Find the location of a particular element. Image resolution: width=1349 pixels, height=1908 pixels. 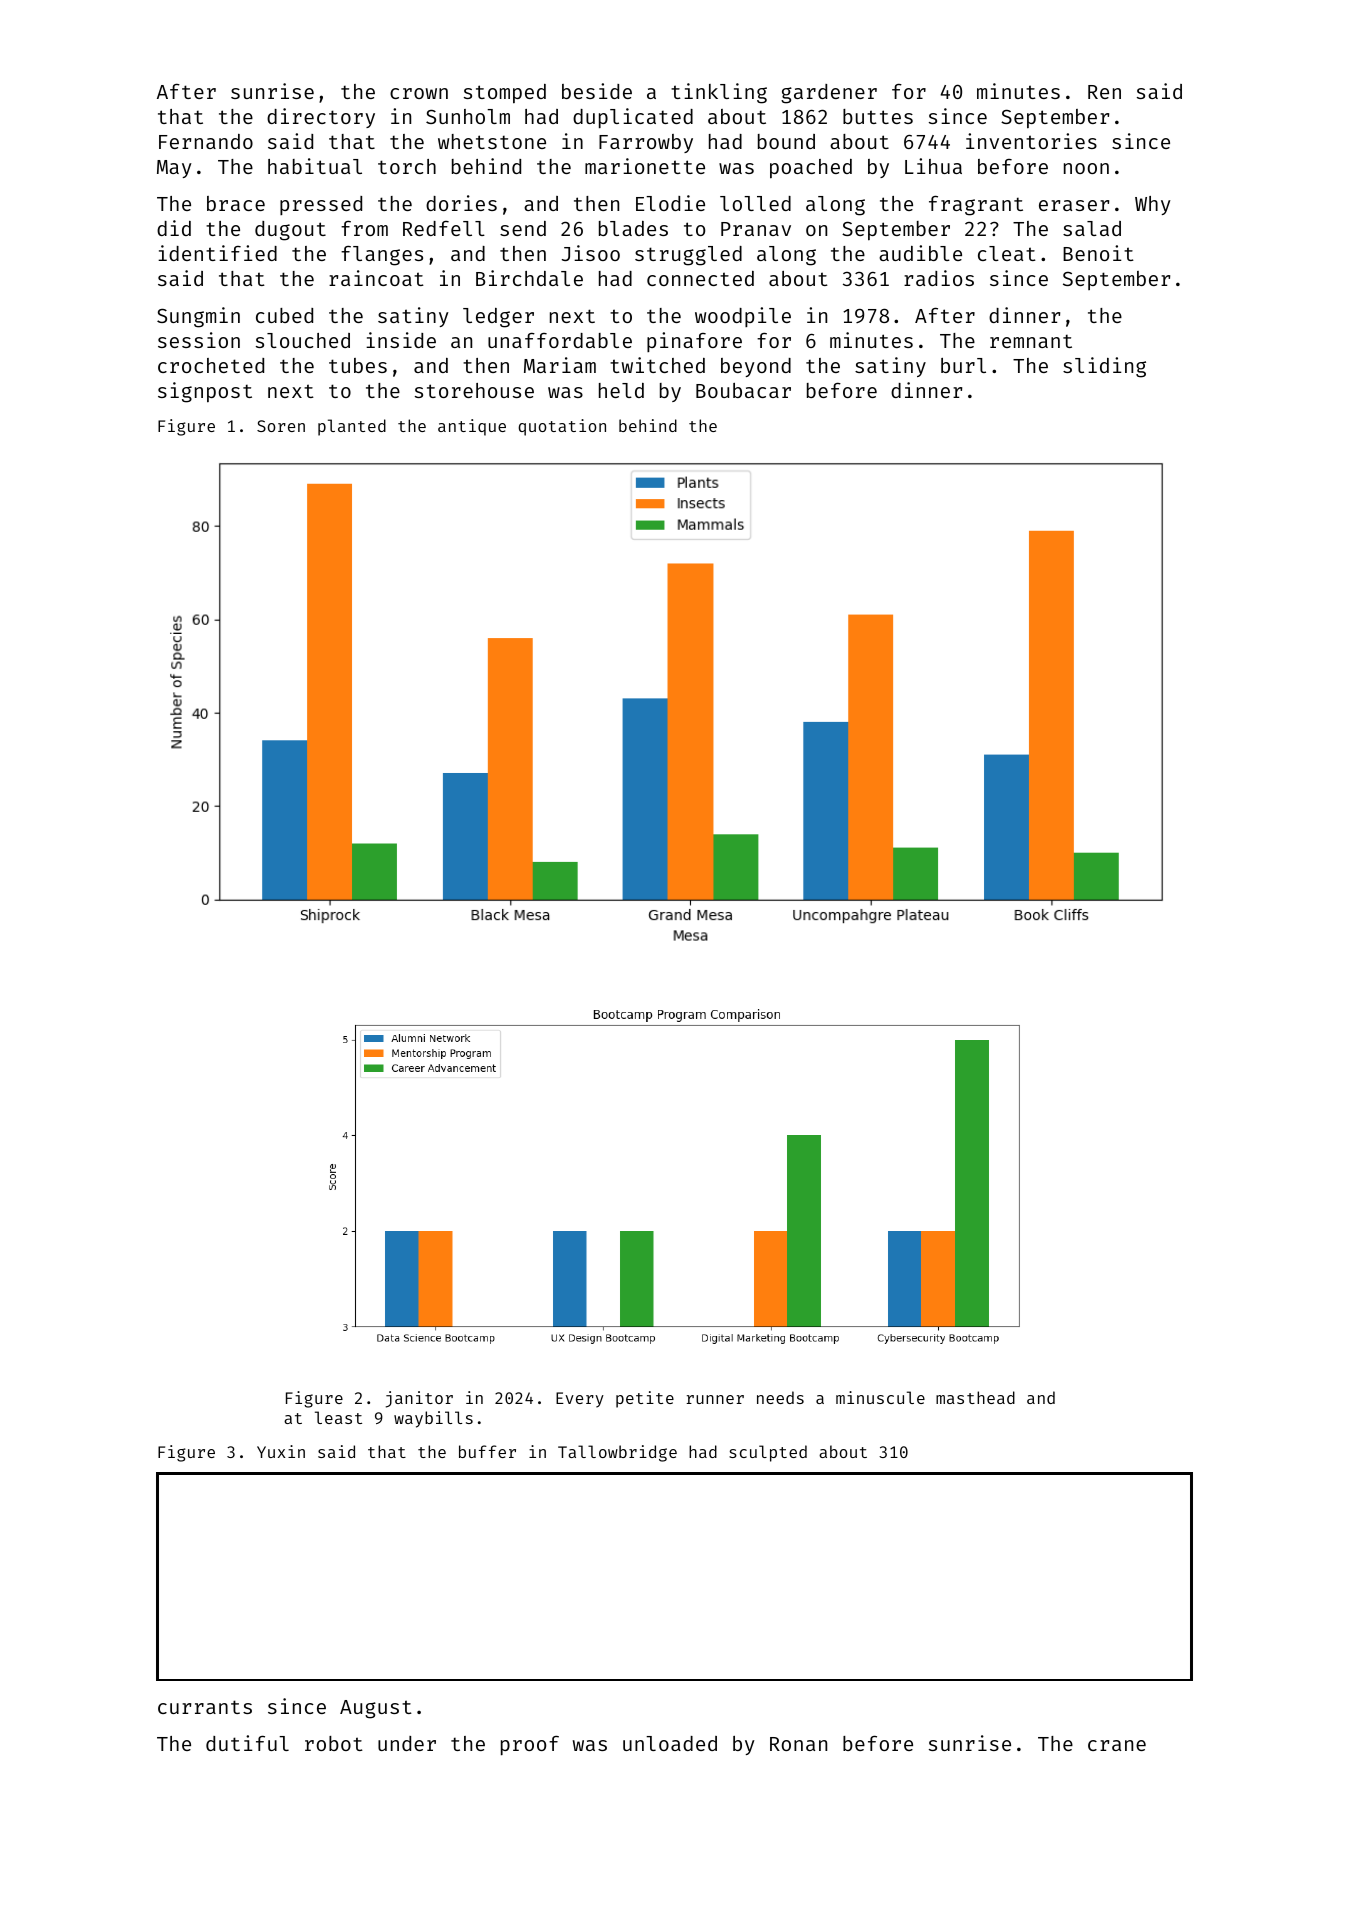

burl is located at coordinates (963, 365).
